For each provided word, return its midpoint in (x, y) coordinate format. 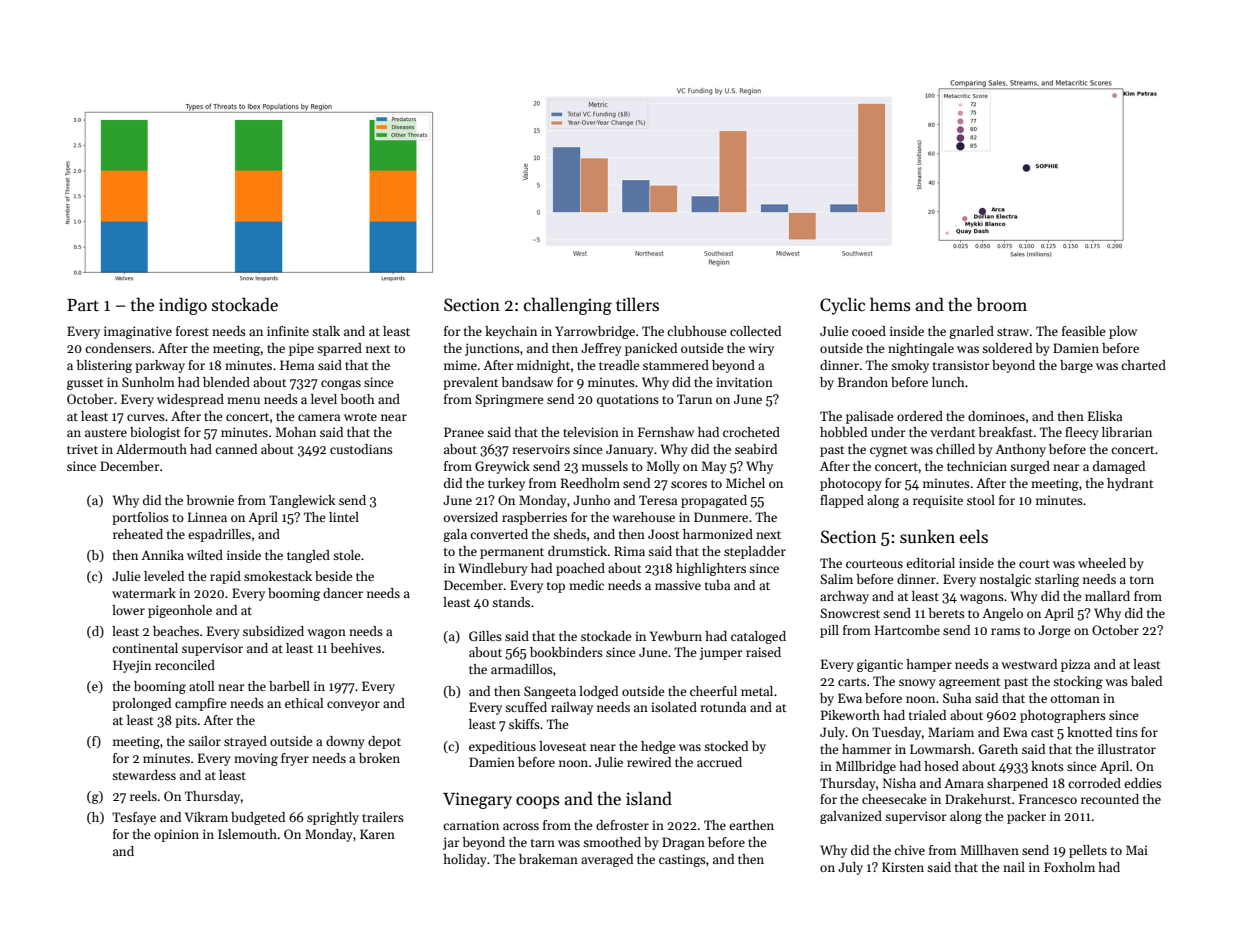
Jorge (1054, 631)
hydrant (1130, 484)
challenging (568, 306)
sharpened (1017, 784)
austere (106, 433)
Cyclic (842, 306)
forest (192, 331)
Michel (745, 483)
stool (981, 500)
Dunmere (721, 517)
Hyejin (132, 666)
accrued (719, 762)
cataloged (758, 637)
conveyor (353, 706)
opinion (176, 835)
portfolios (140, 518)
